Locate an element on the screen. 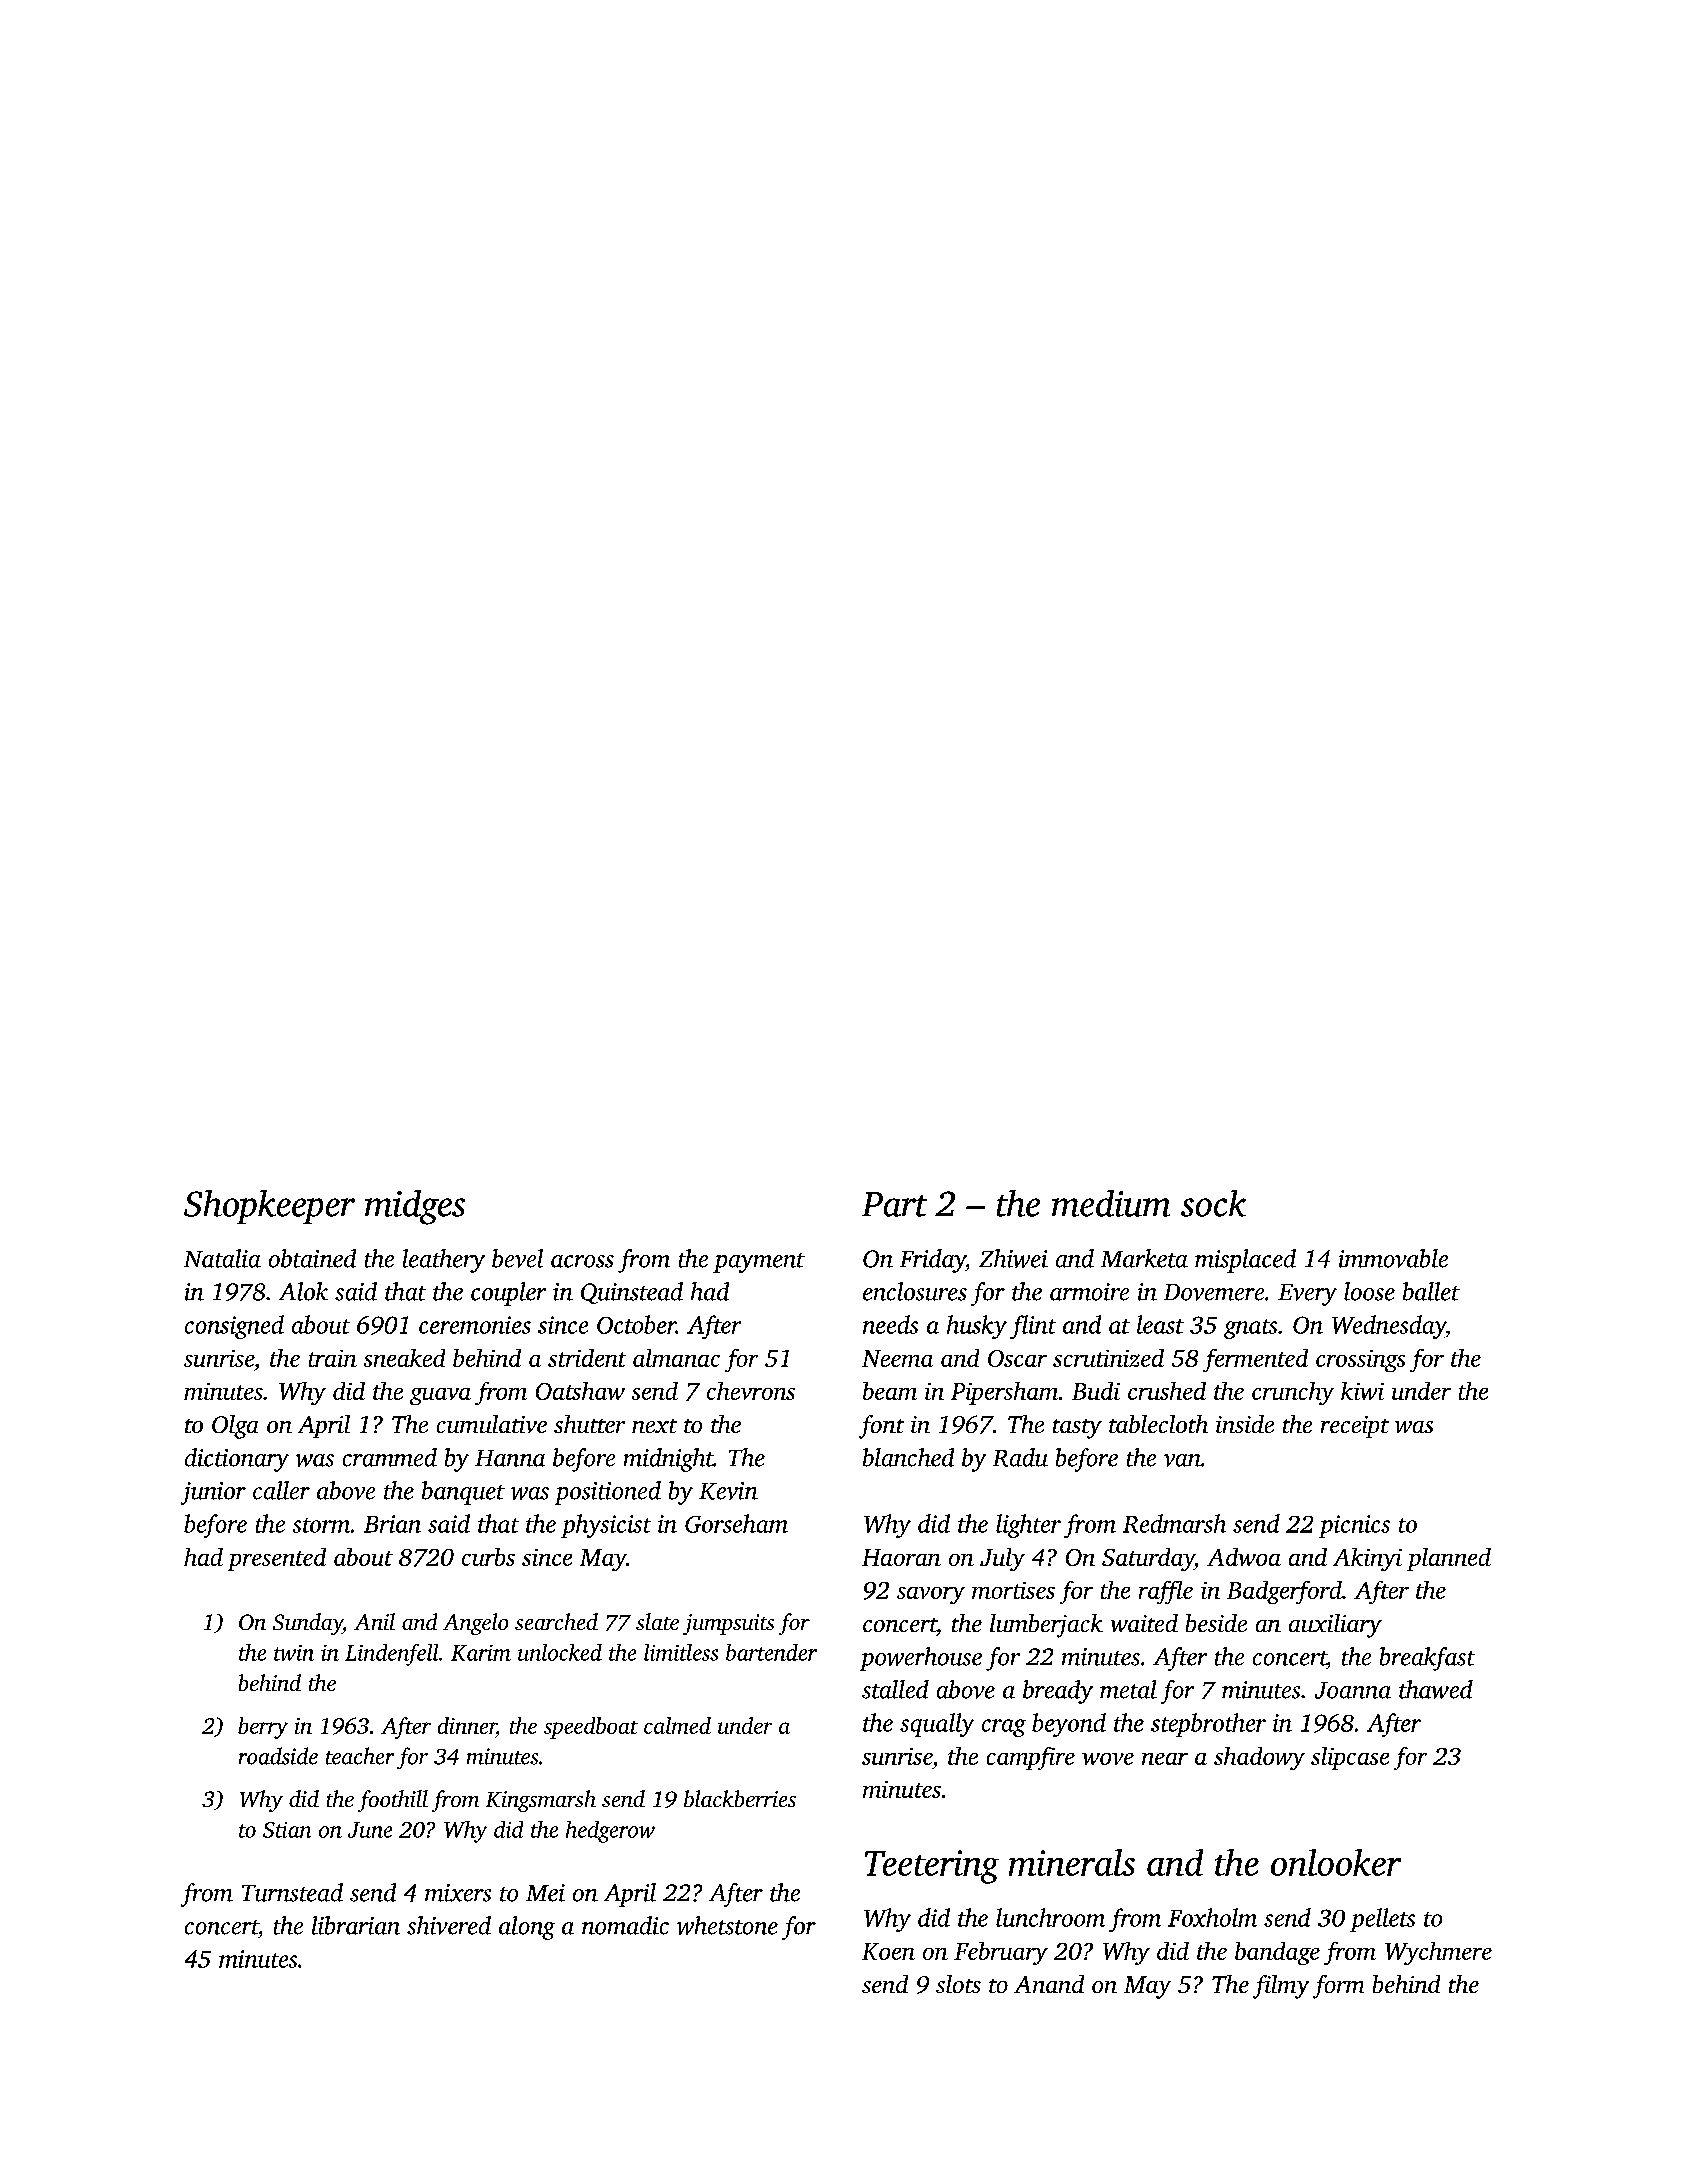 Image resolution: width=1683 pixels, height=2178 pixels. Kevin is located at coordinates (728, 1491).
